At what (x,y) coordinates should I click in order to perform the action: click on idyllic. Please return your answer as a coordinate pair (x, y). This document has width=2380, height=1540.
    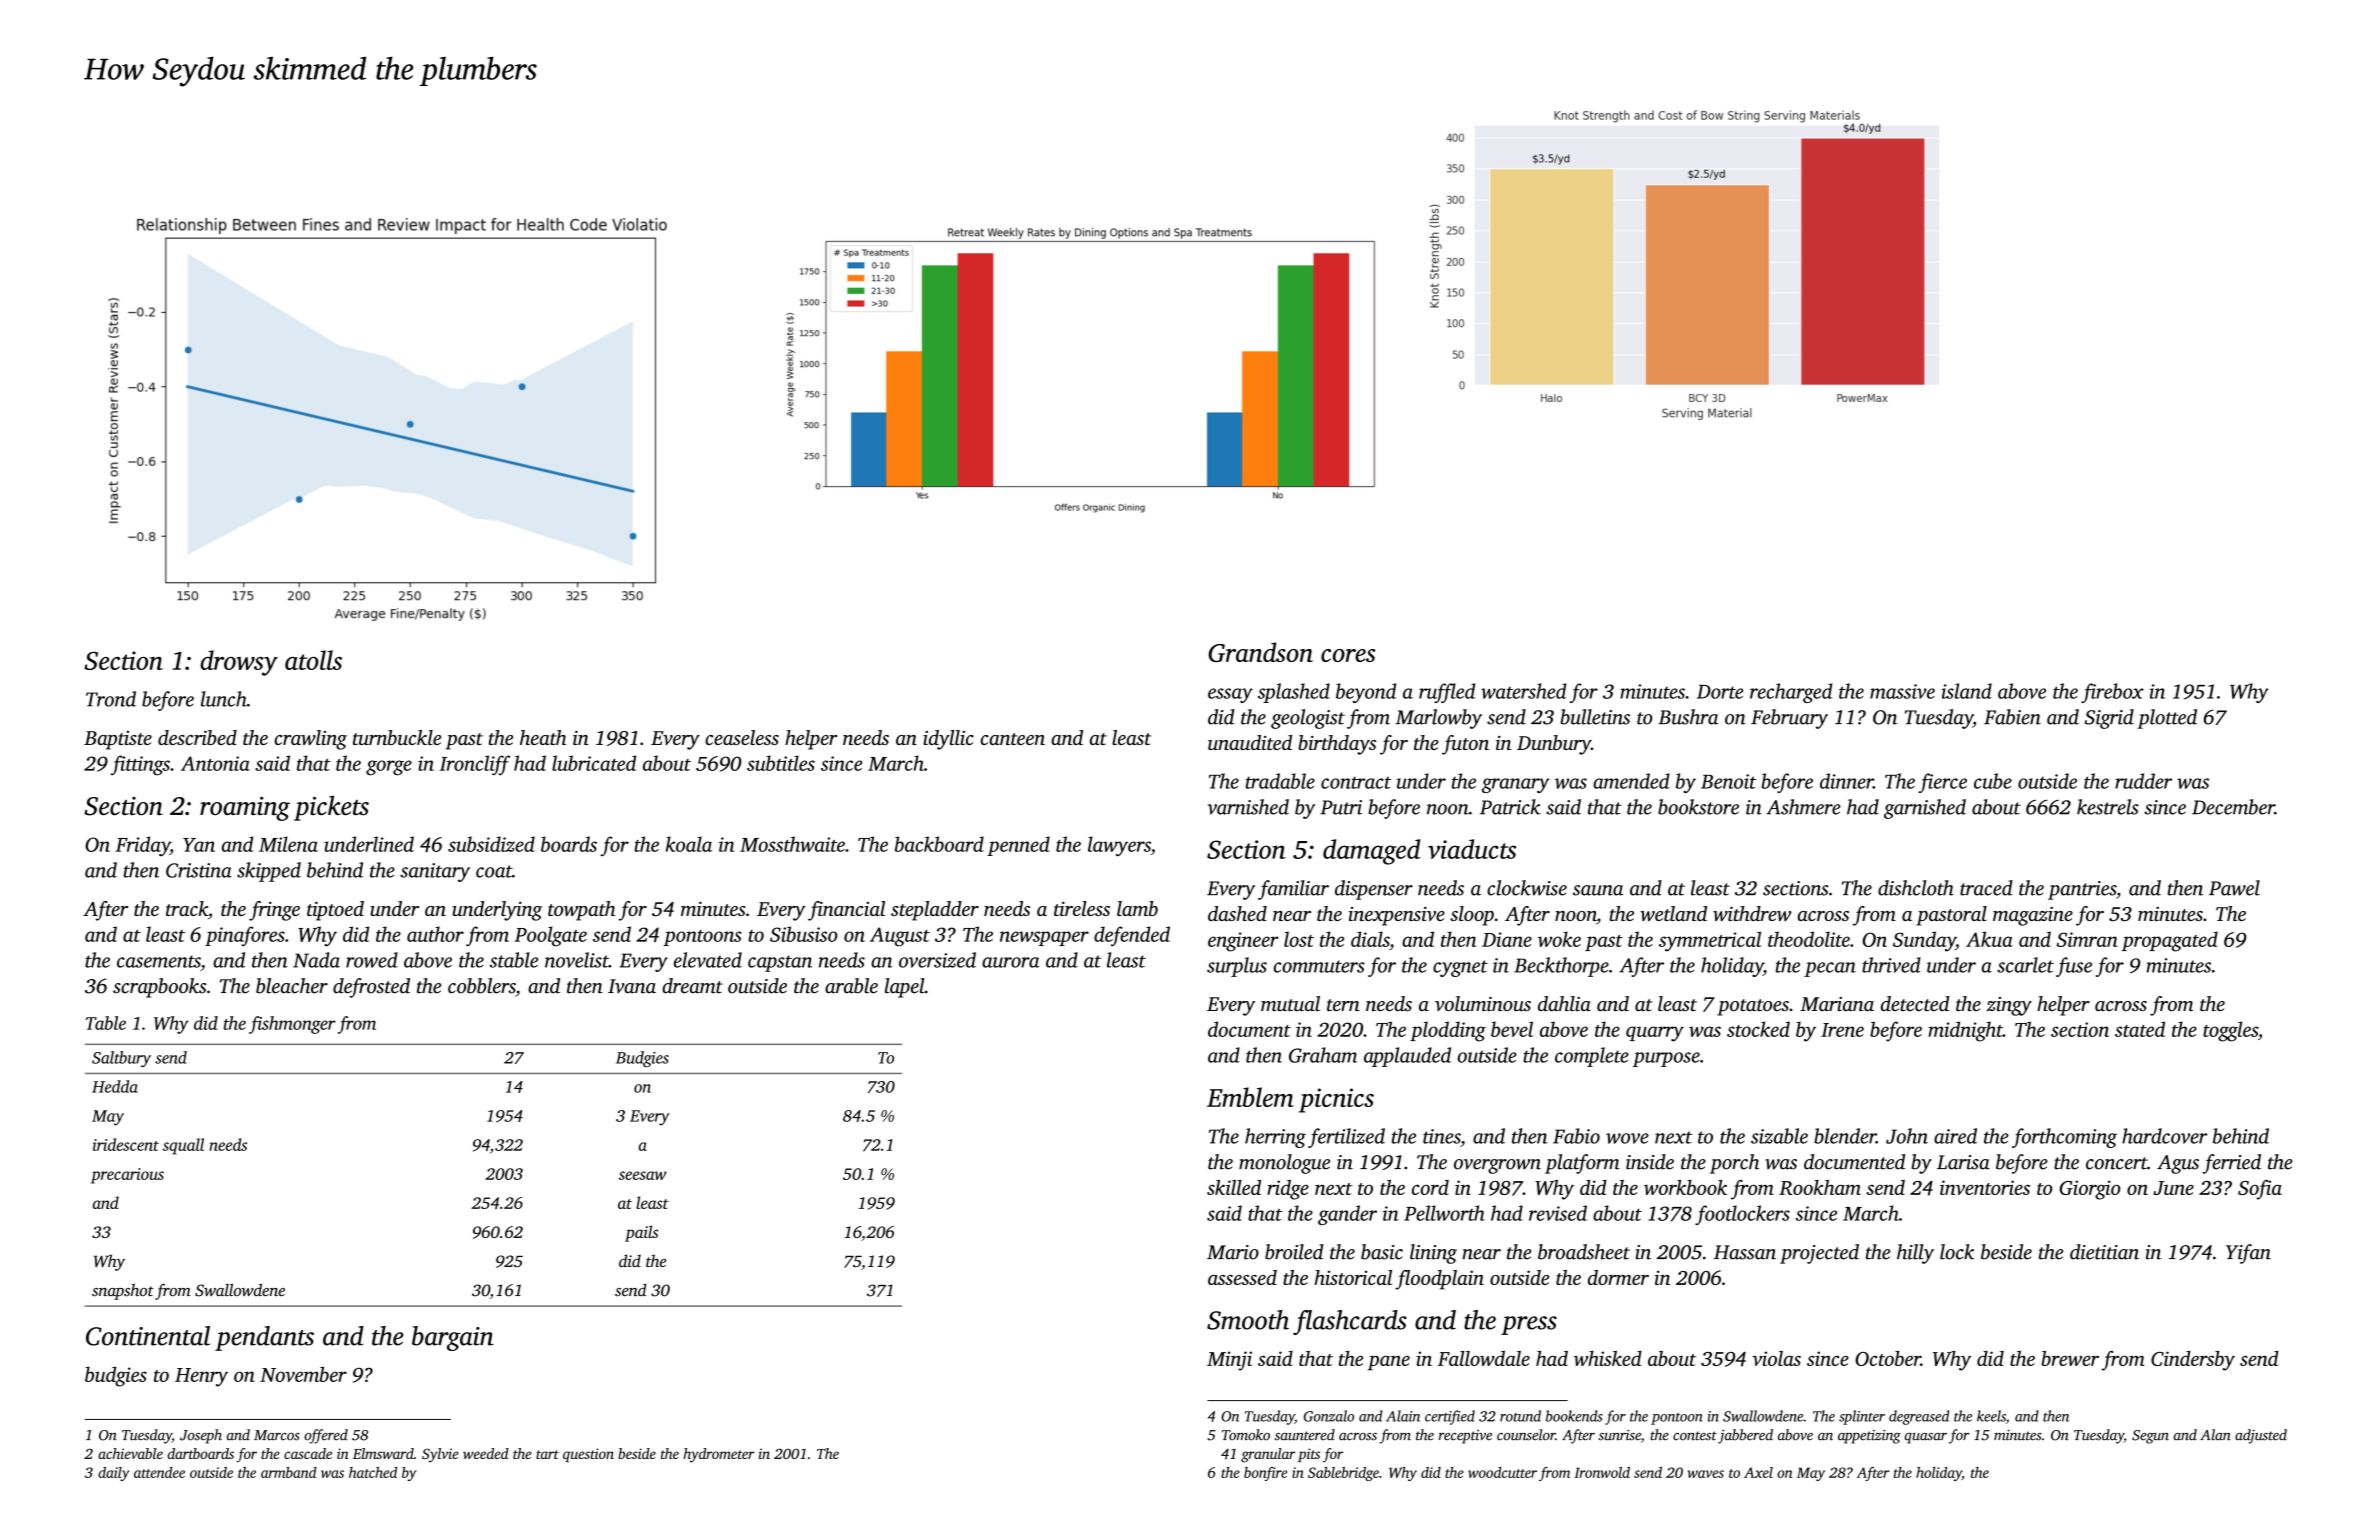
    Looking at the image, I should click on (948, 740).
